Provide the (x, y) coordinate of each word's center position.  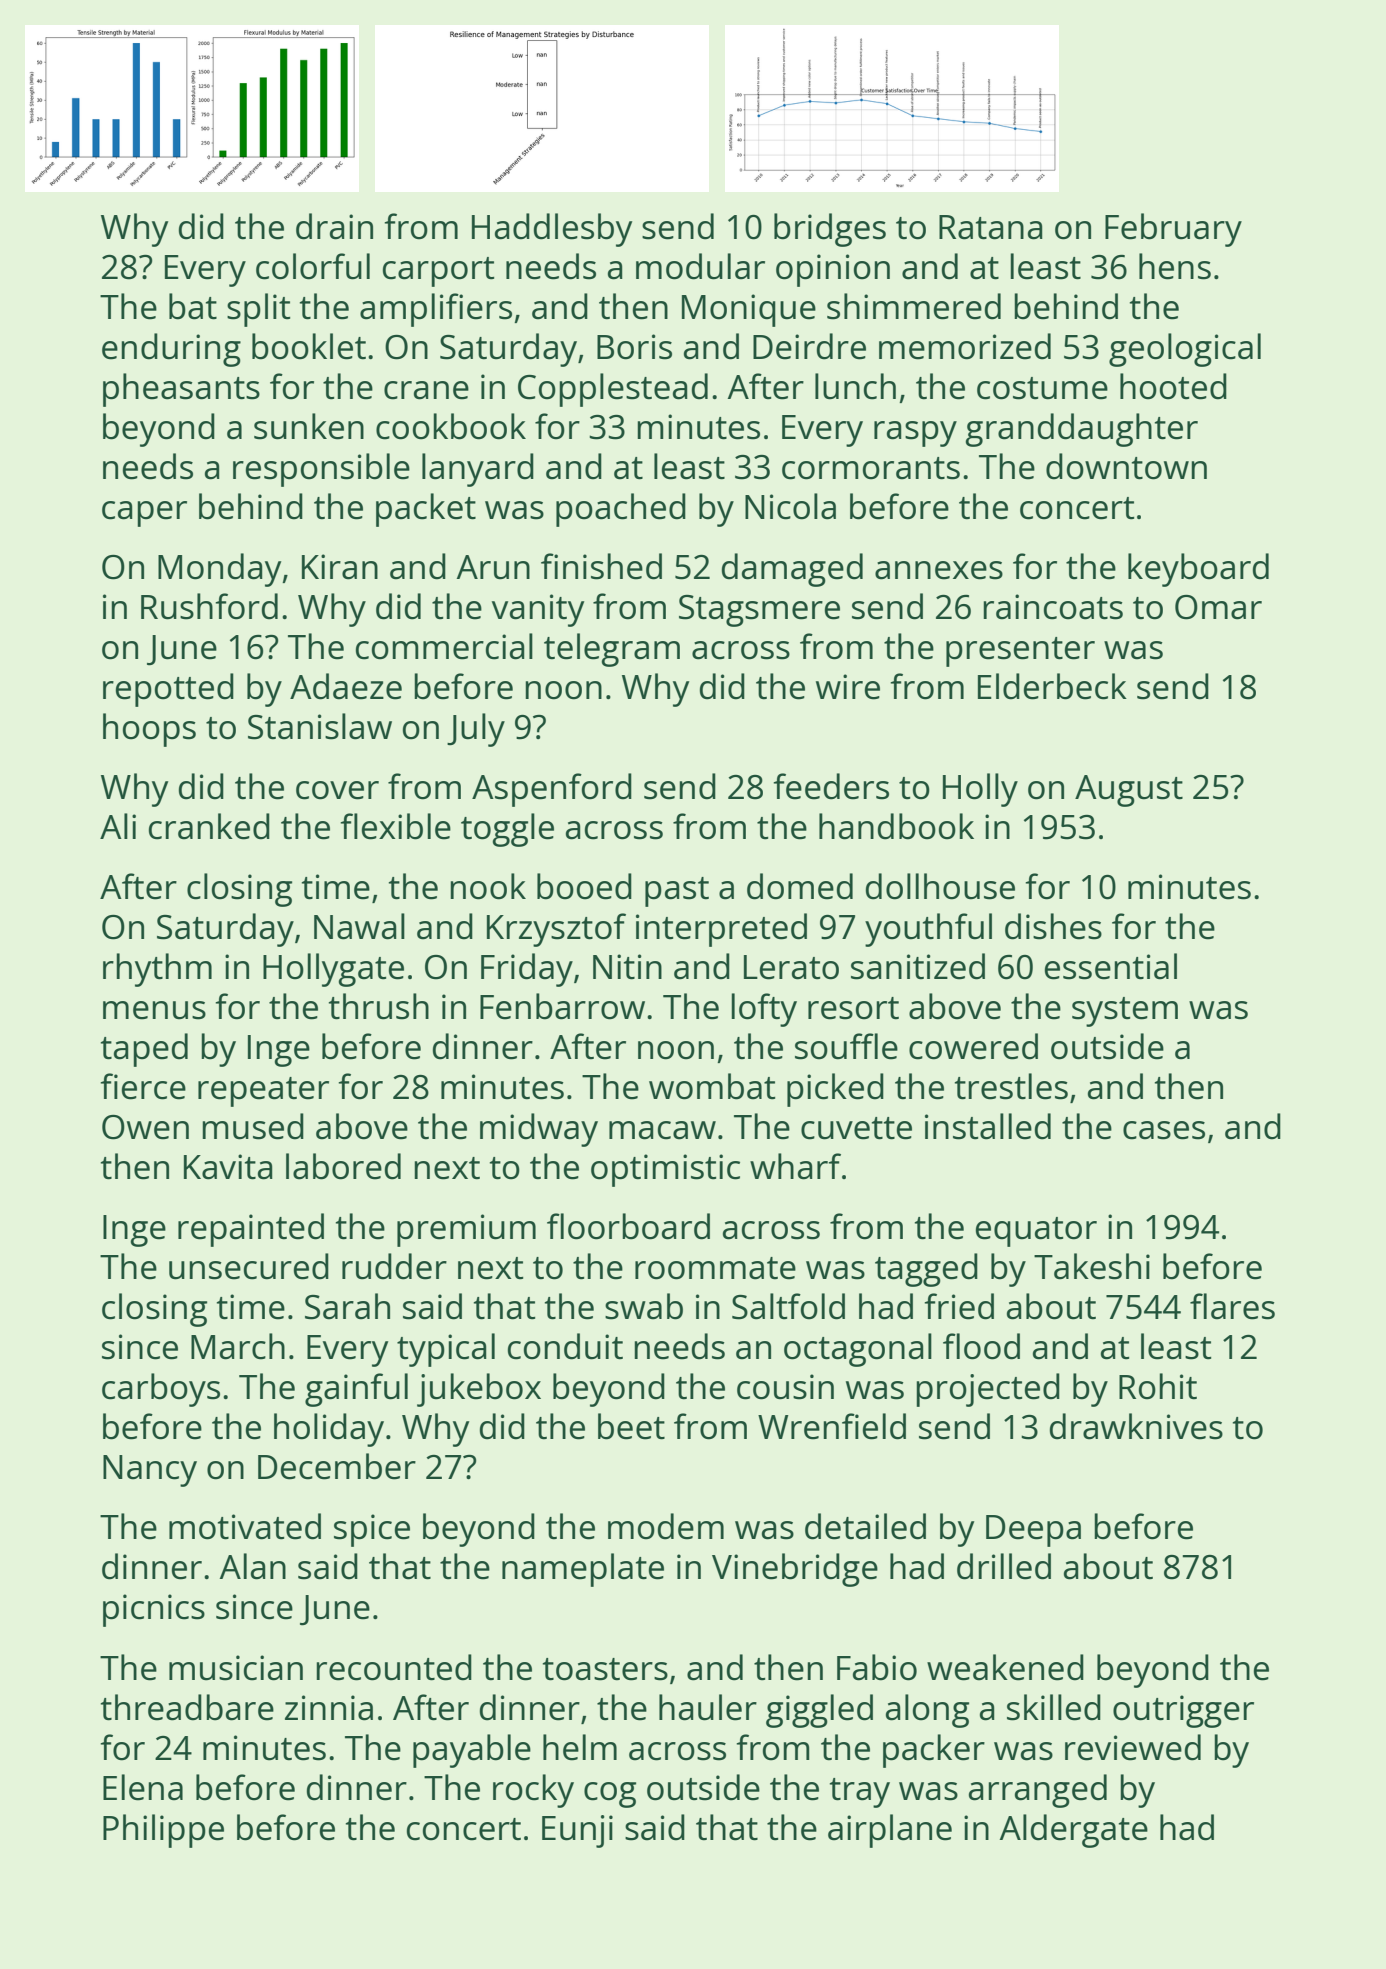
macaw (662, 1130)
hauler (708, 1707)
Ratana (991, 227)
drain (334, 226)
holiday (329, 1430)
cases (1164, 1130)
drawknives (1136, 1426)
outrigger (1183, 1711)
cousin (785, 1387)
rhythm (157, 970)
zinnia (329, 1708)
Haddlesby (552, 230)
